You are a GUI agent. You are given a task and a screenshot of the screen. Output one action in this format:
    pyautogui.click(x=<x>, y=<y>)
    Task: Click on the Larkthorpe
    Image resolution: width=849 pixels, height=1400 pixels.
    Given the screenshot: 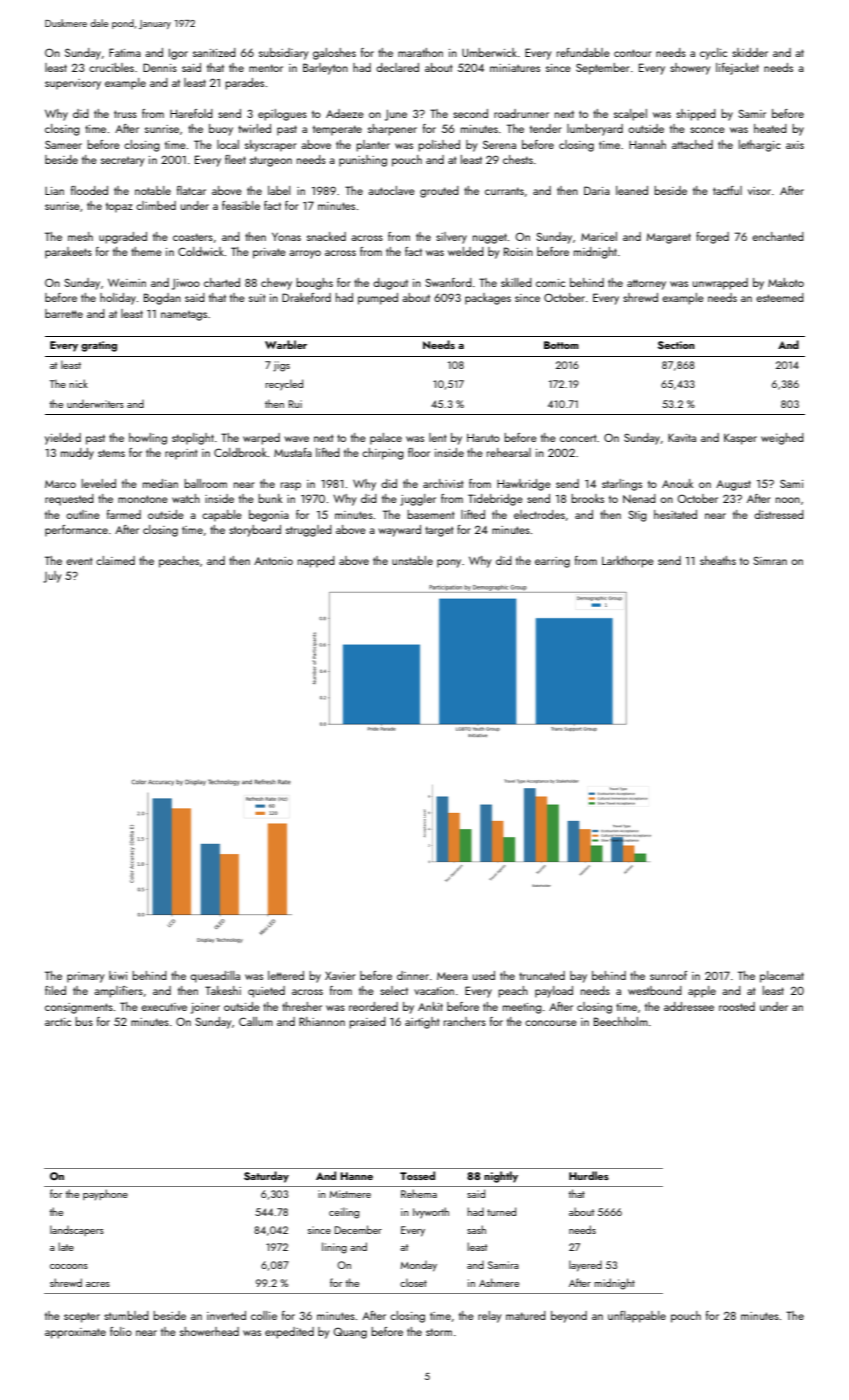 What is the action you would take?
    pyautogui.click(x=628, y=562)
